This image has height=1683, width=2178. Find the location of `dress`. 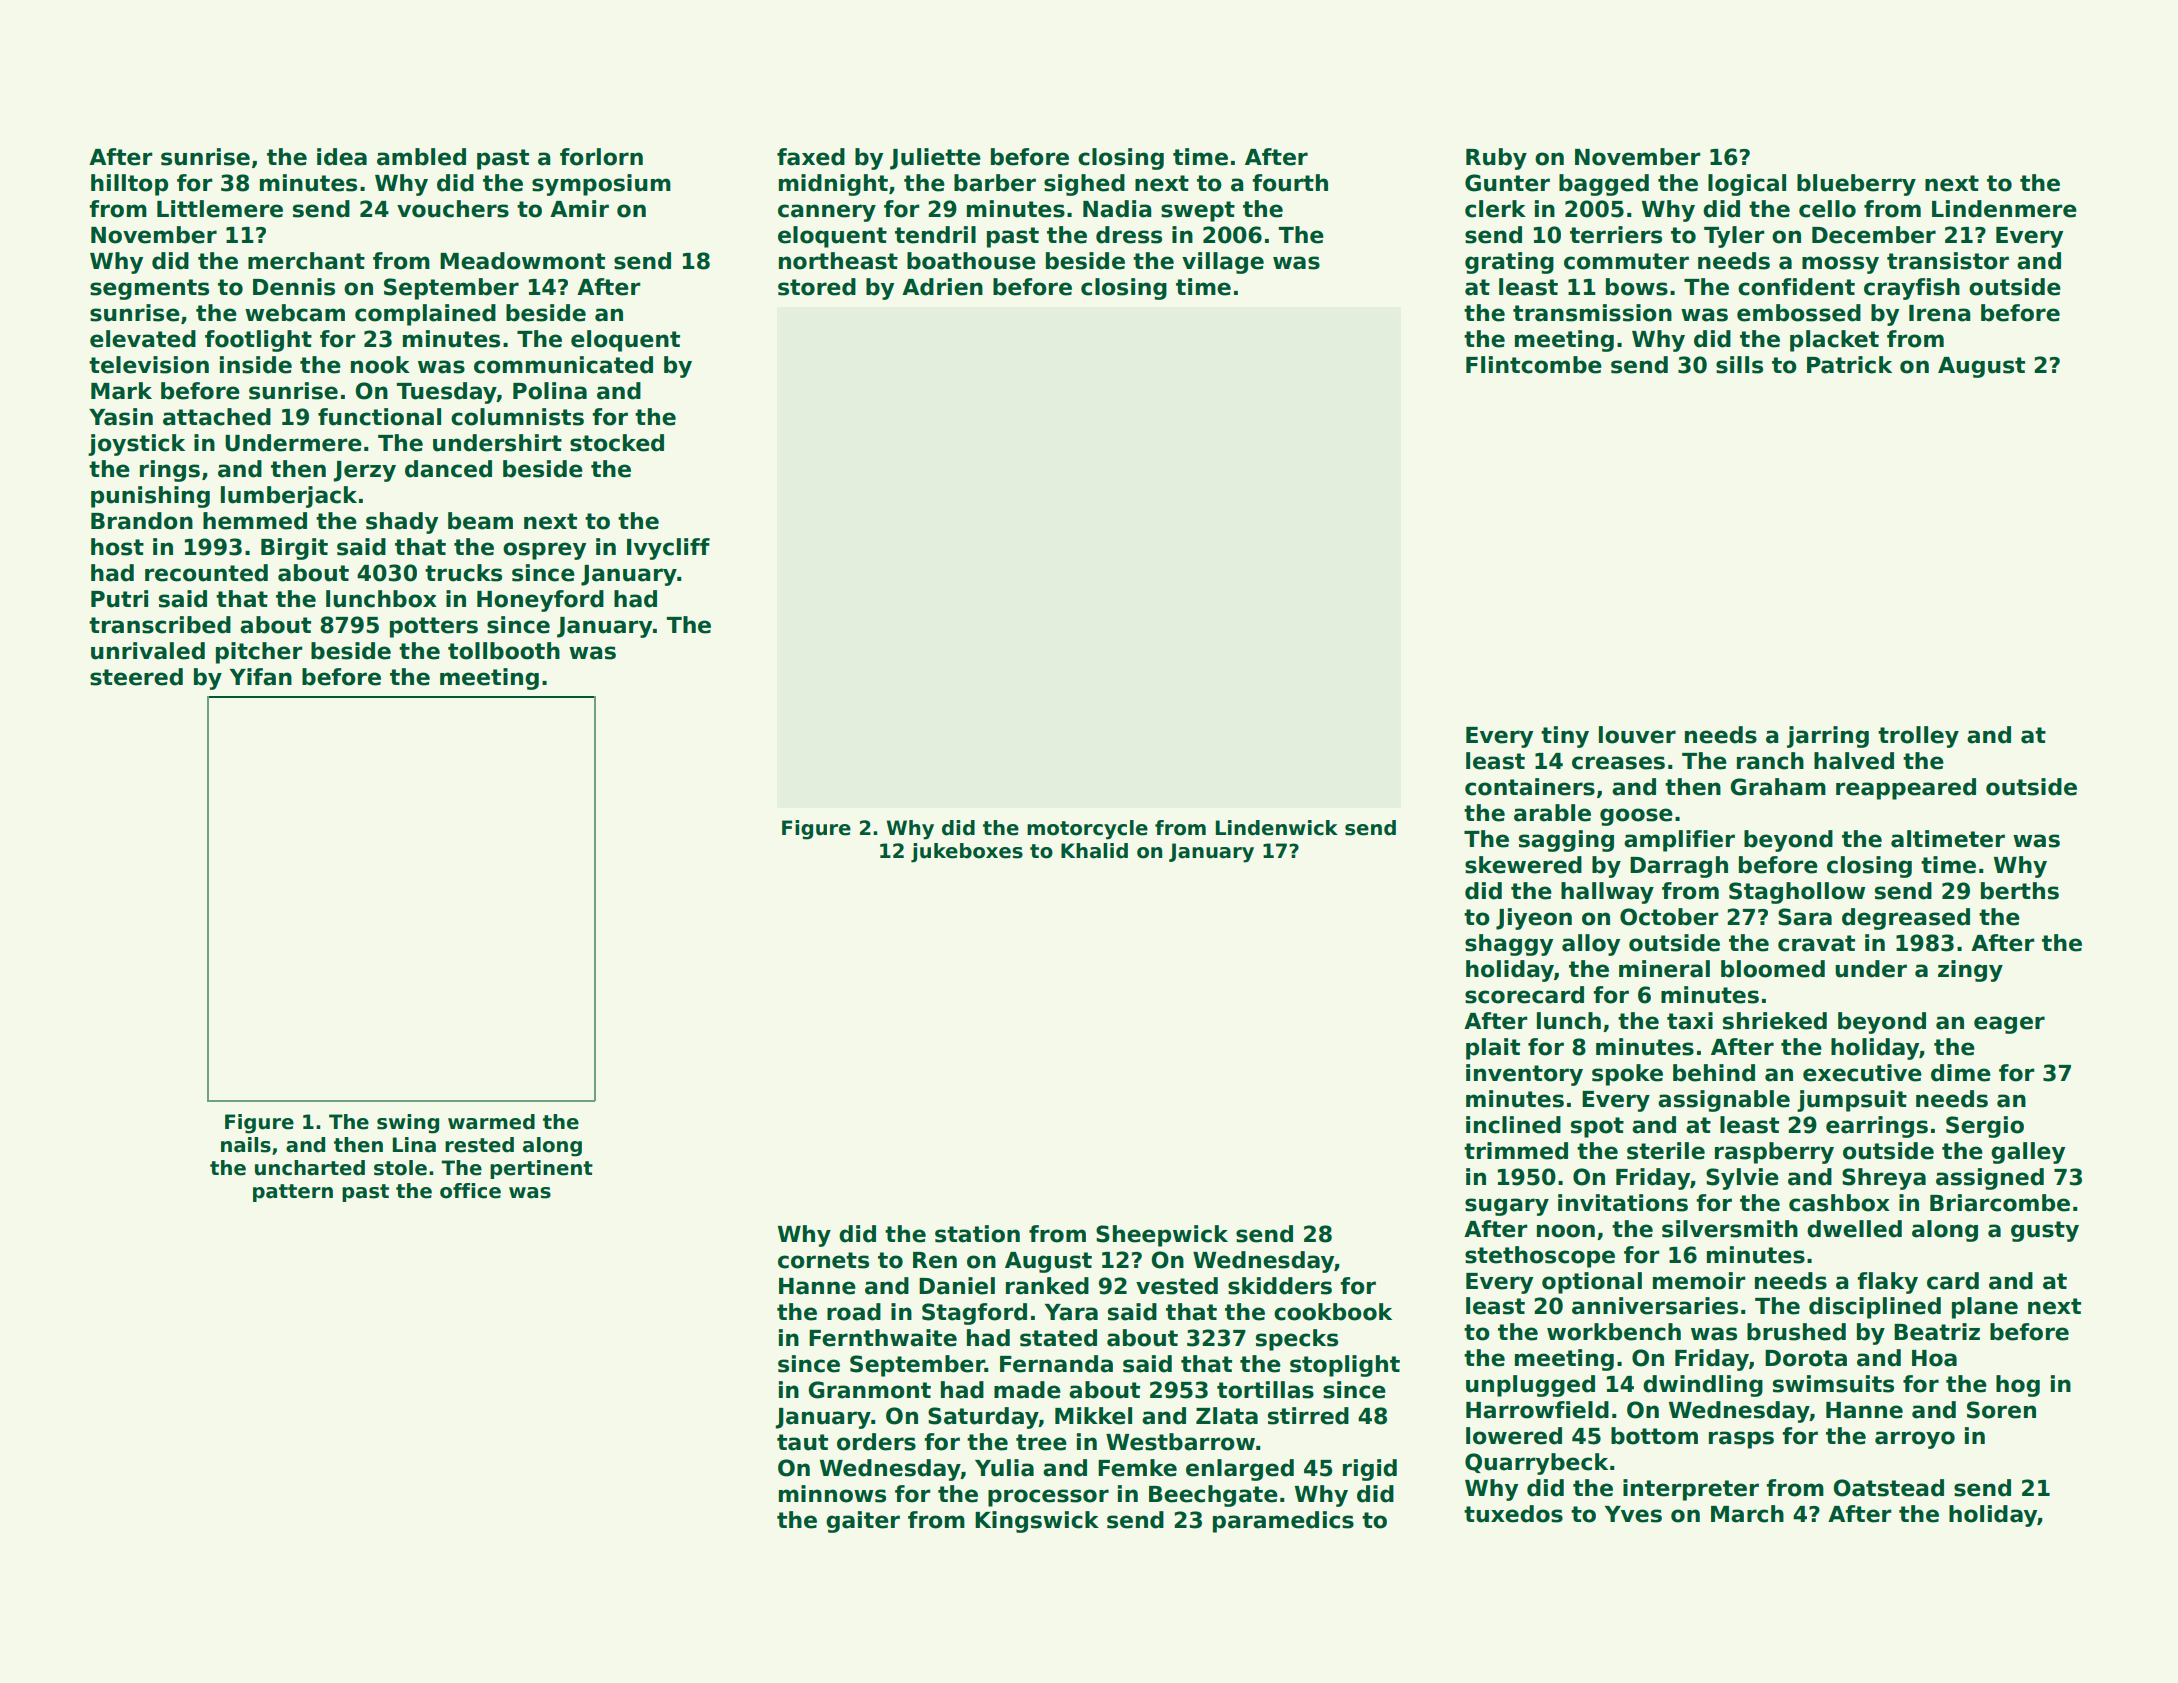

dress is located at coordinates (1129, 235).
